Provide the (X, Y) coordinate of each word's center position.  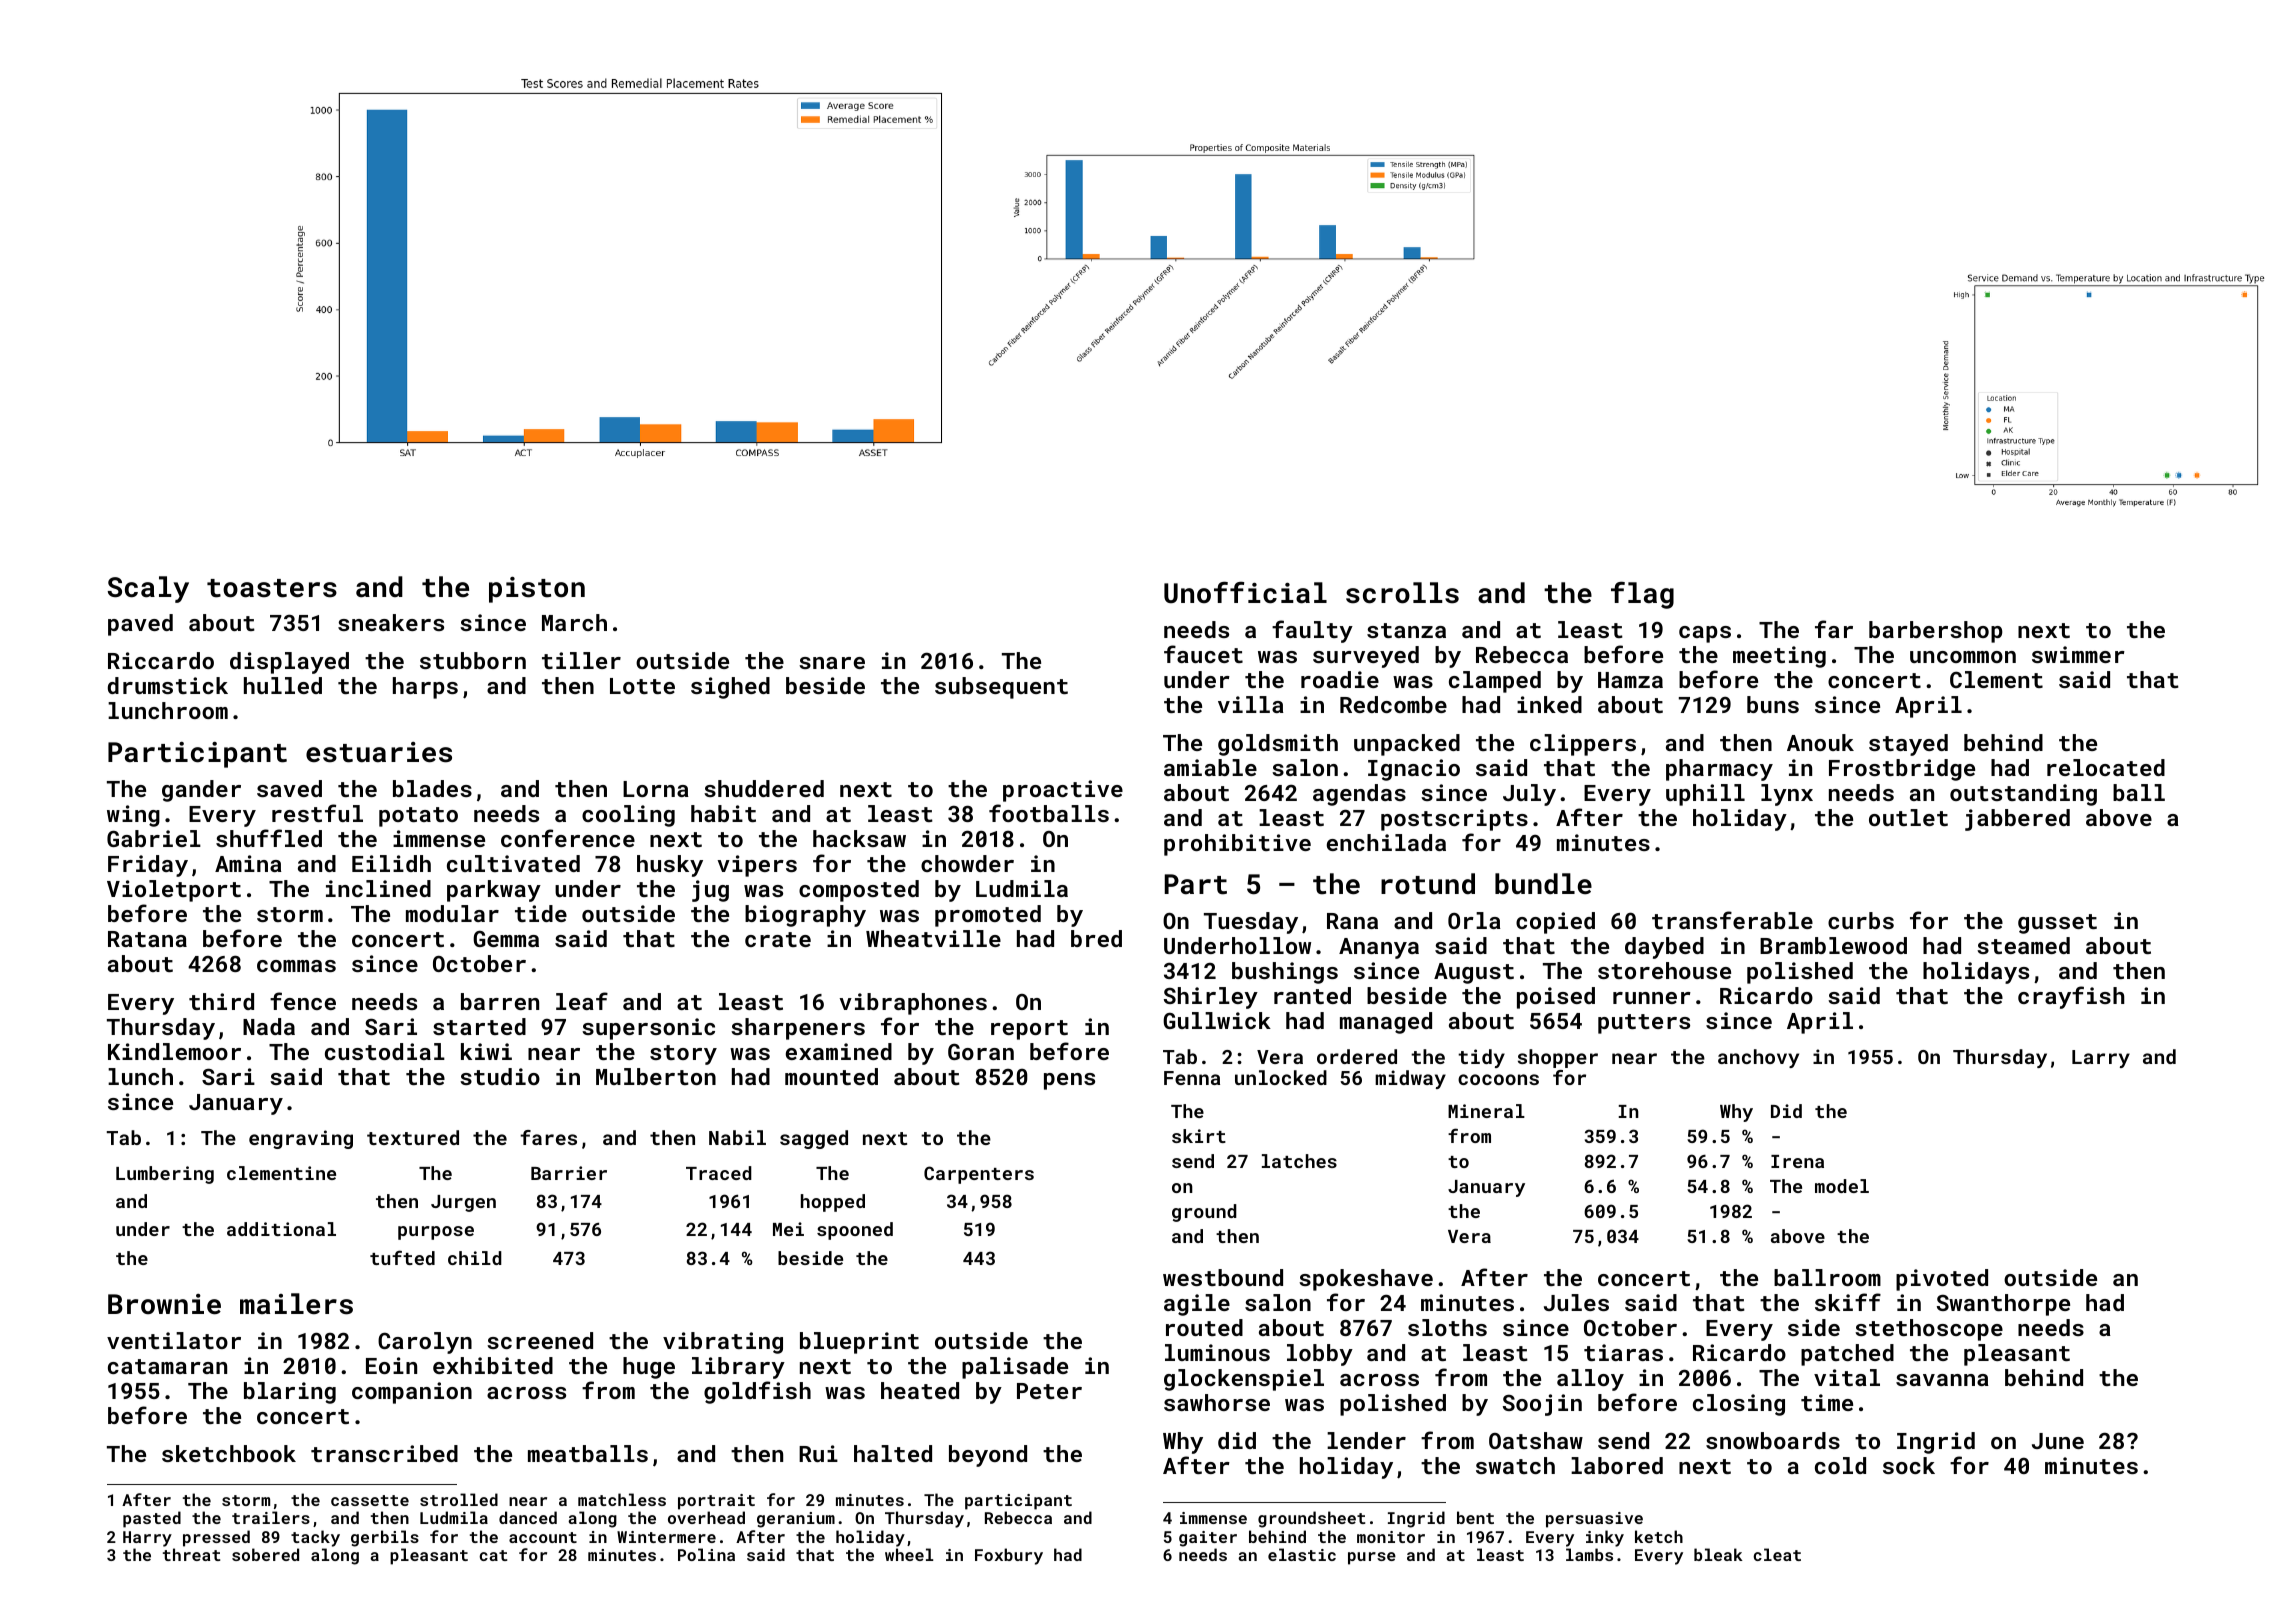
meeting (1779, 657)
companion (412, 1393)
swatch (1515, 1465)
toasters (272, 588)
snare (832, 663)
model (1842, 1186)
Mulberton (656, 1076)
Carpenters (979, 1175)
